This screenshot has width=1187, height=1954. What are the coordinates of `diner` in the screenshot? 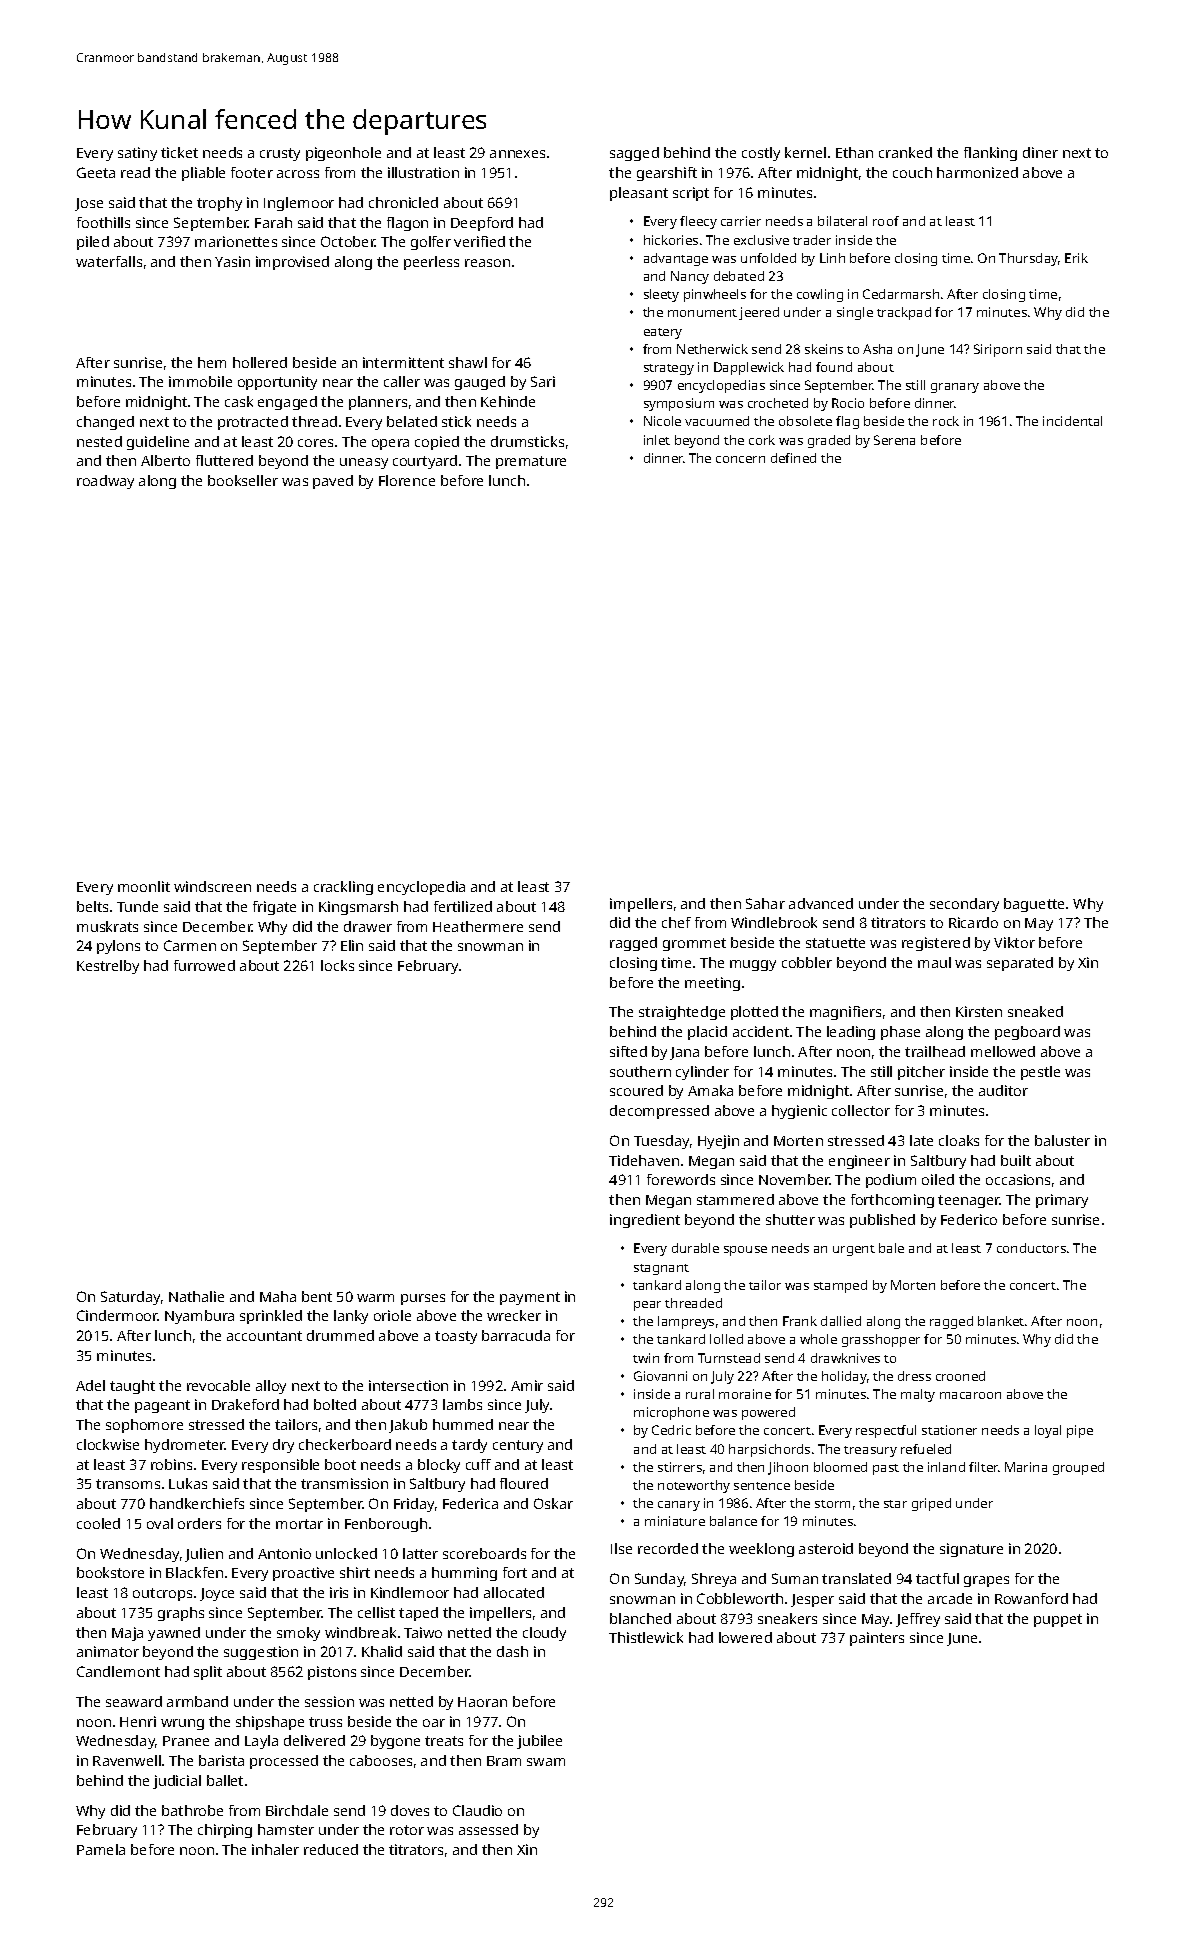 It's located at (1040, 152).
